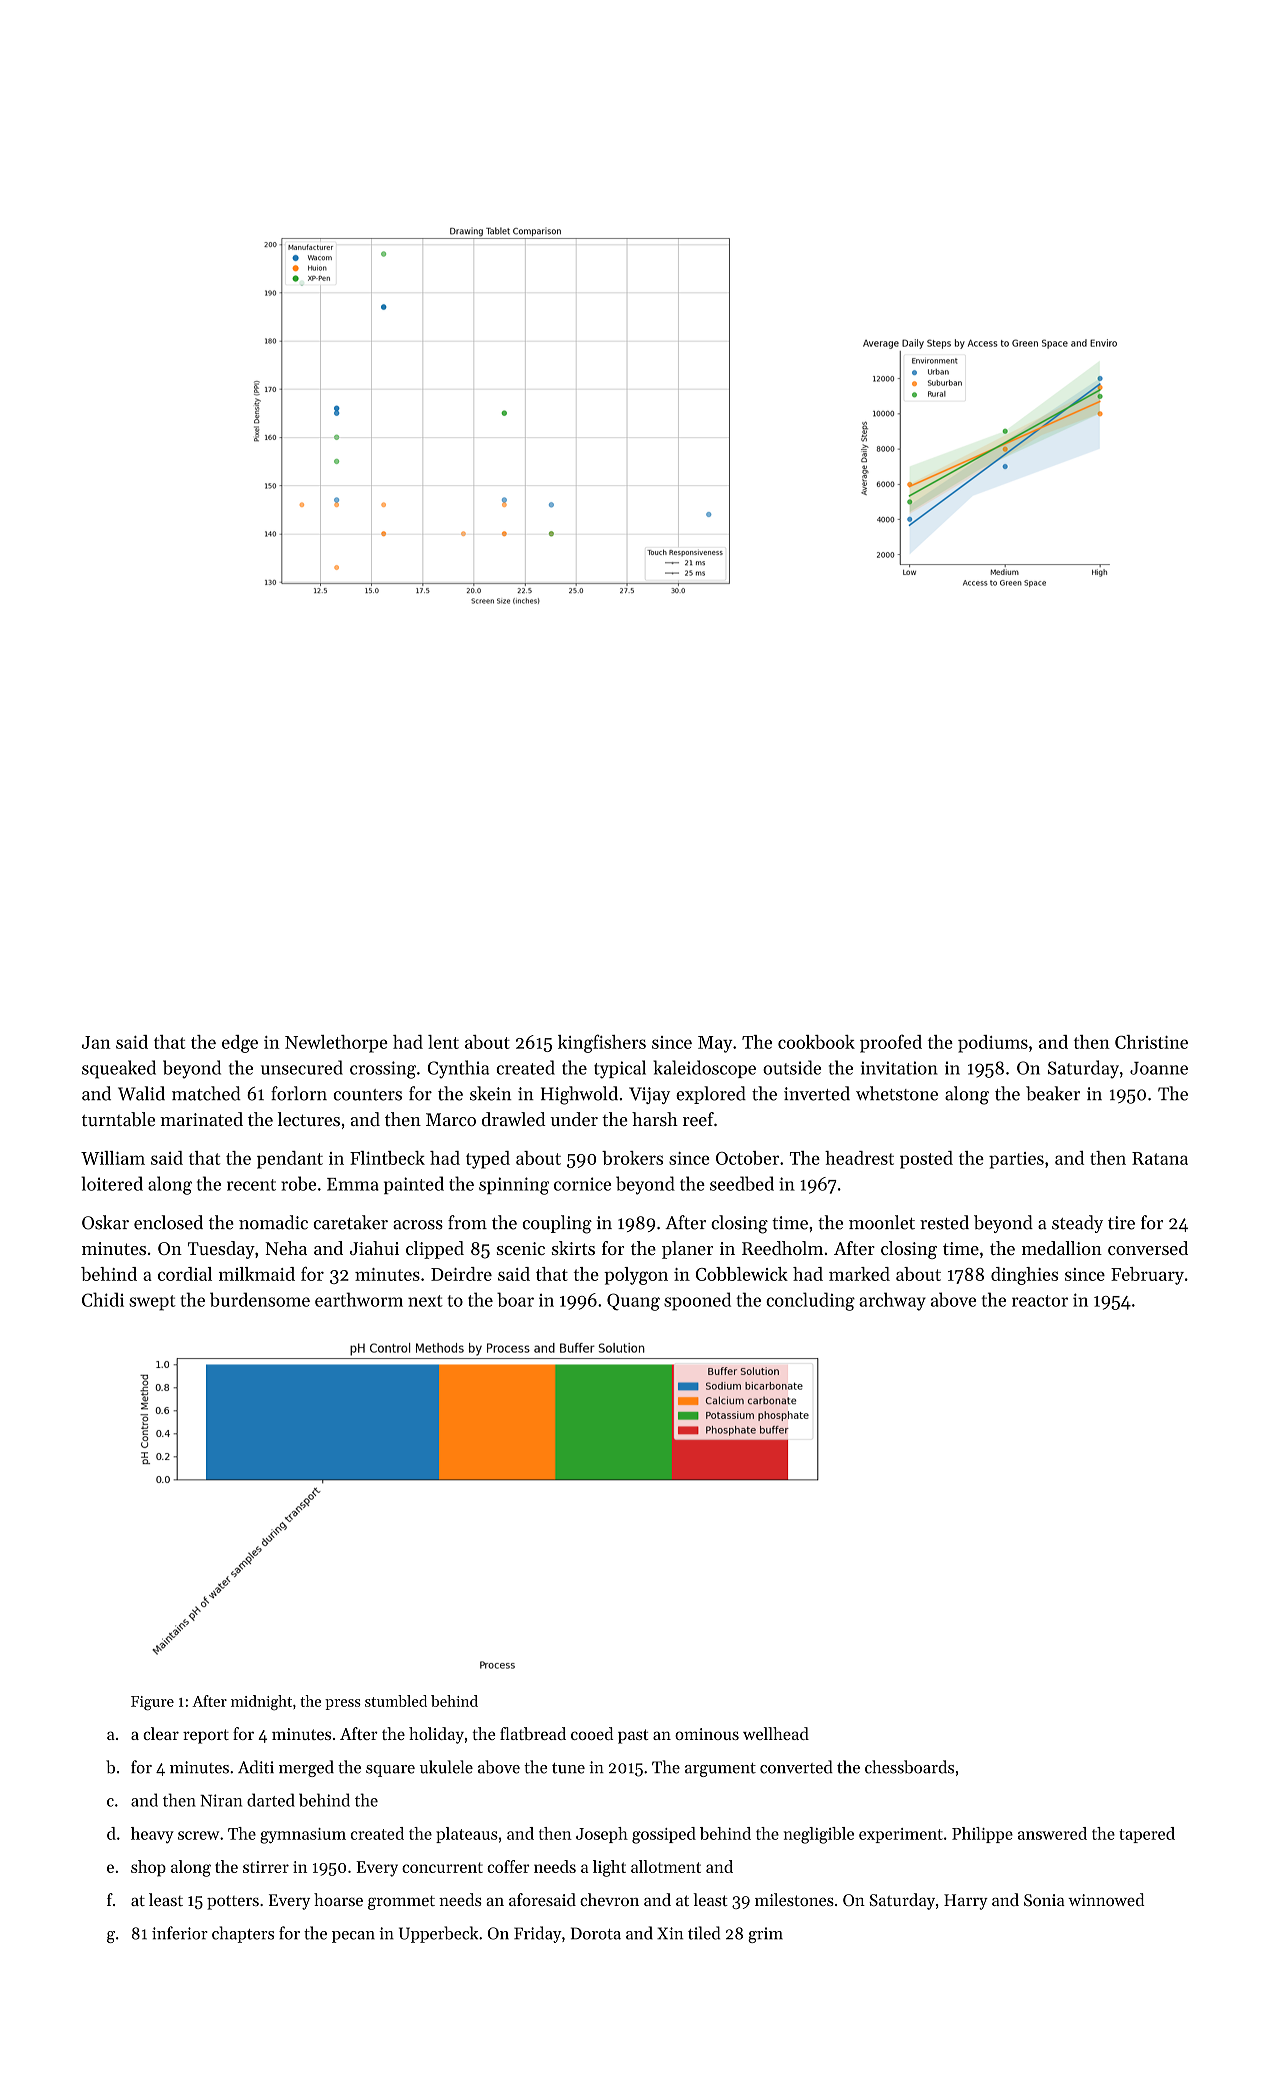  What do you see at coordinates (1040, 1301) in the image?
I see `reactor` at bounding box center [1040, 1301].
